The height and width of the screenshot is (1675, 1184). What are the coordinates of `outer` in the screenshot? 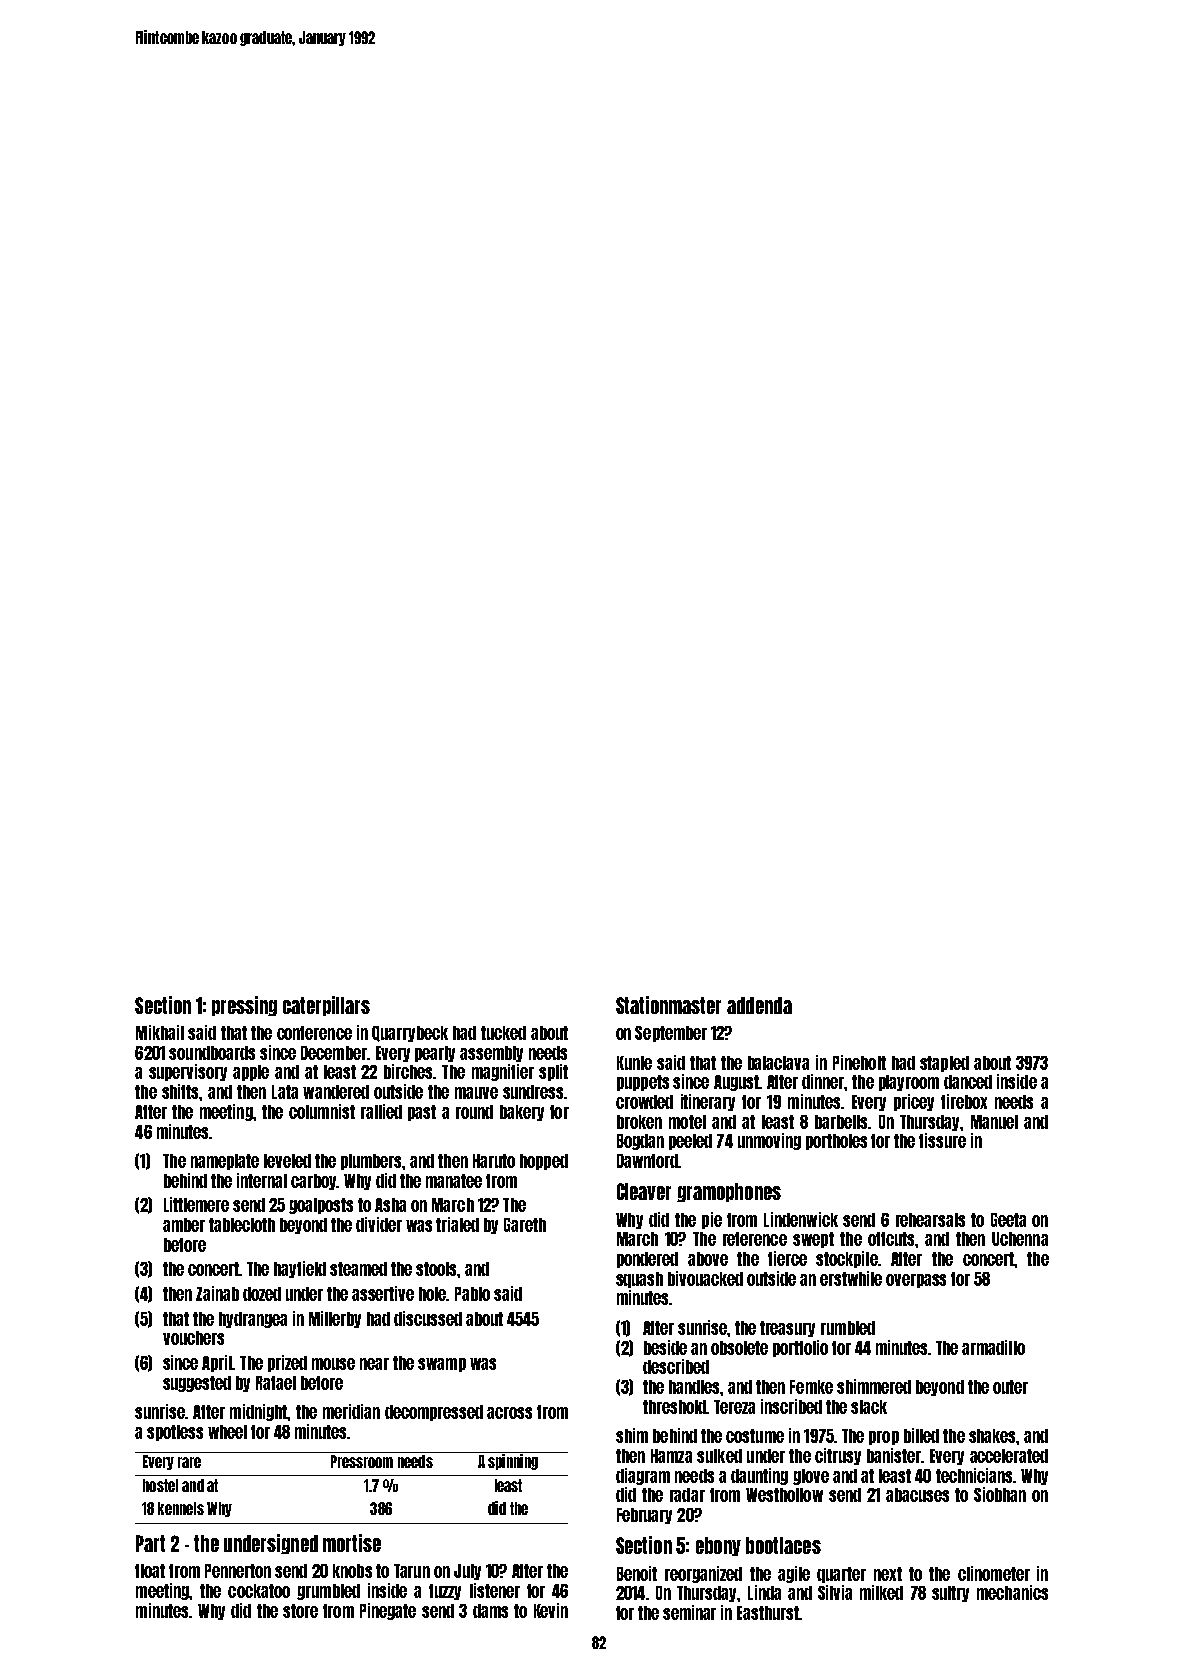 It's located at (1010, 1387).
